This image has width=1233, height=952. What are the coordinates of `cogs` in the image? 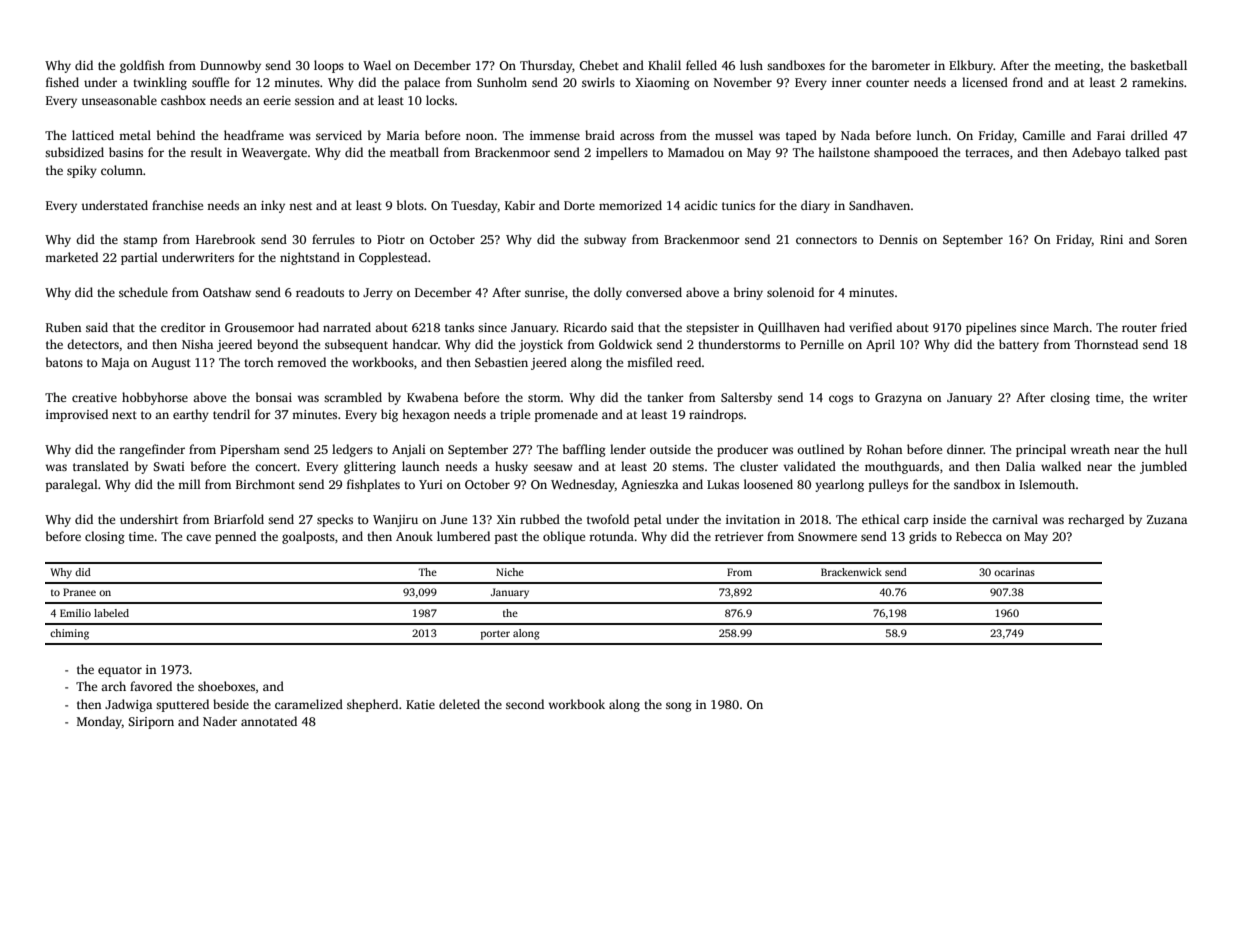 It's located at (841, 400).
